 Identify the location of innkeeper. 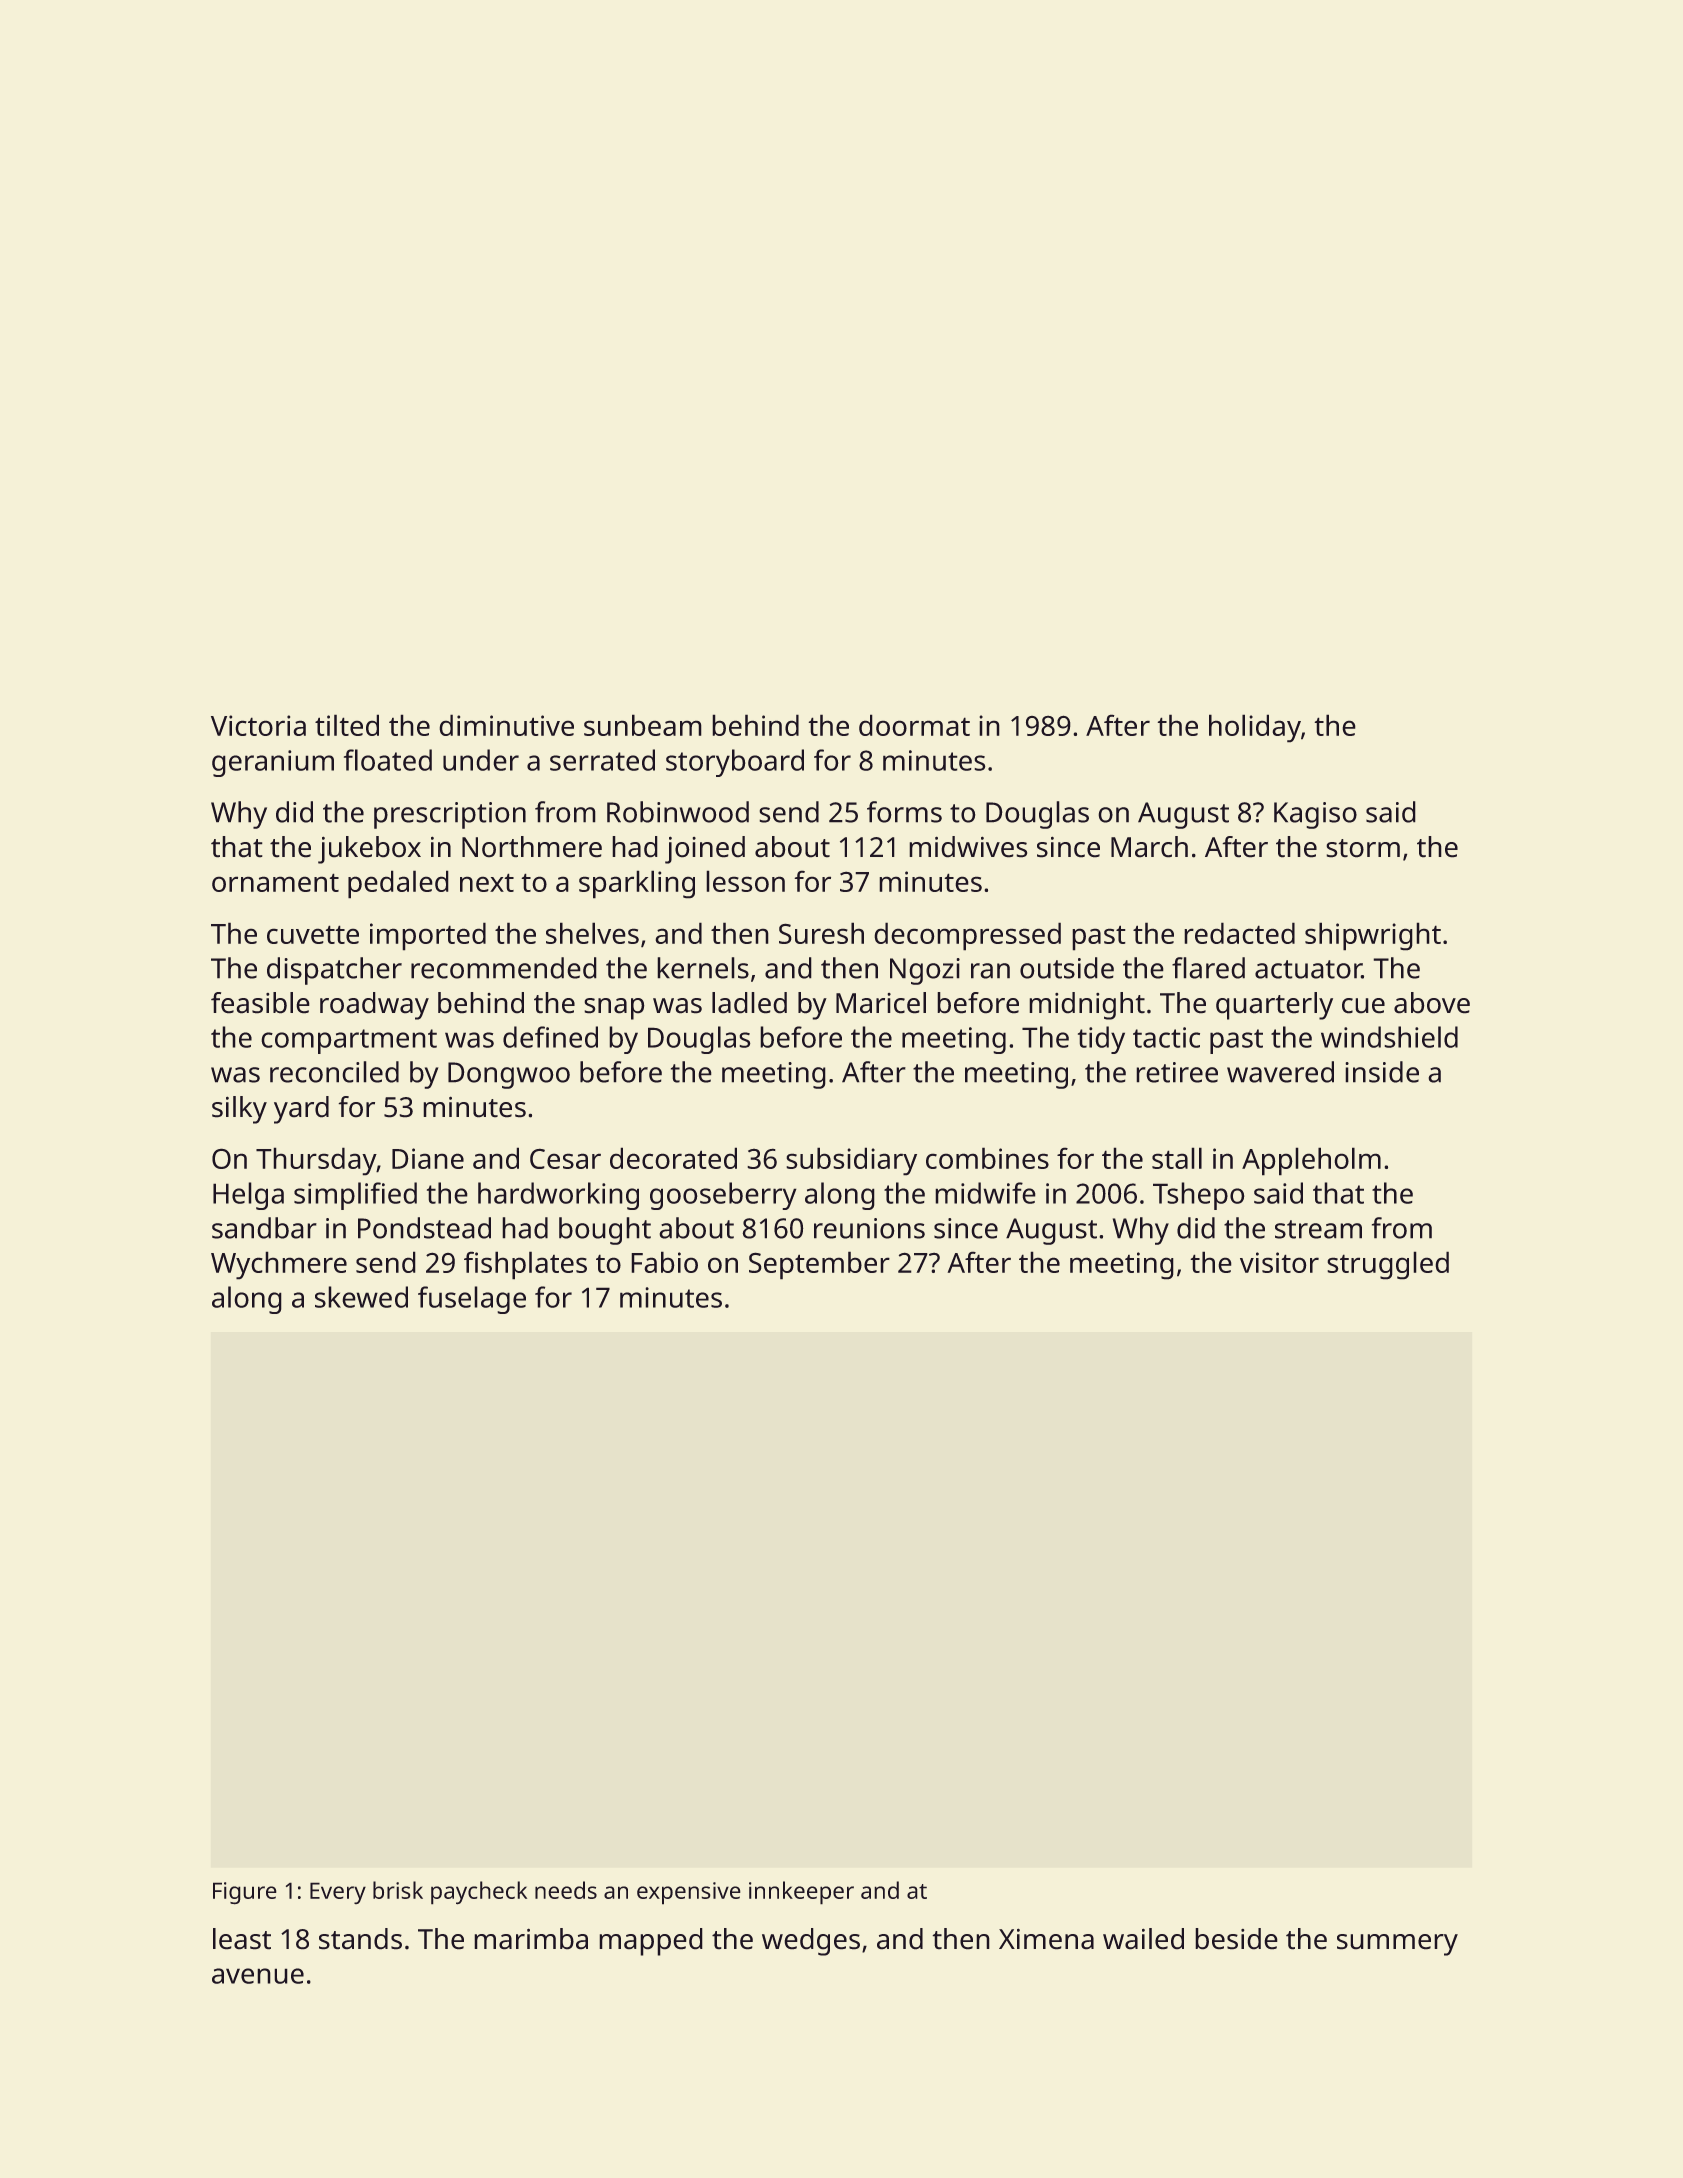
(801, 1892).
